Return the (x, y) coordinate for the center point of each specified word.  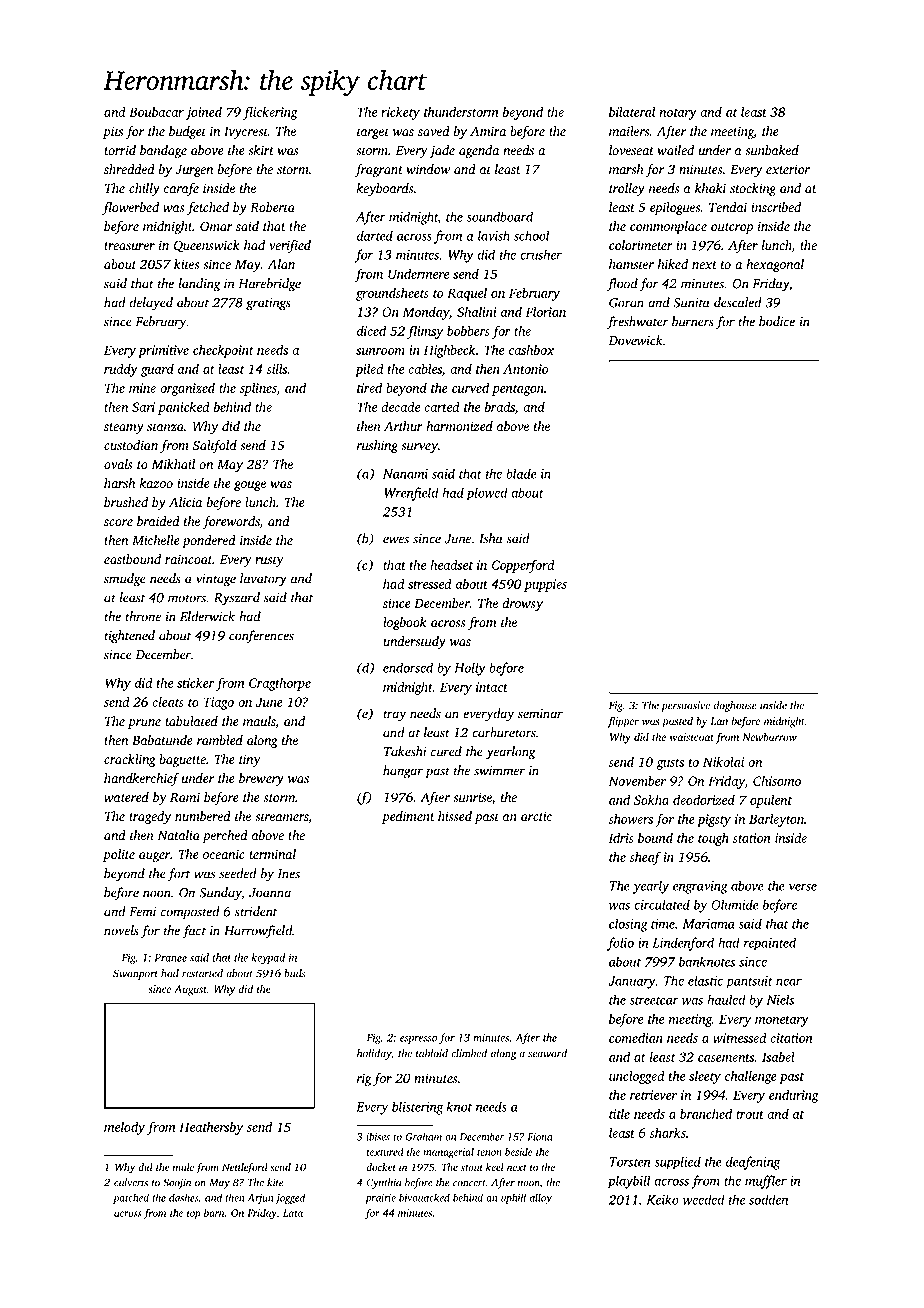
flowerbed (130, 208)
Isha (490, 538)
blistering (417, 1108)
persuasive (685, 706)
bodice (777, 321)
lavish (494, 235)
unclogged (637, 1077)
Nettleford (245, 1168)
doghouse (735, 706)
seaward (547, 1053)
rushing (377, 446)
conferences (261, 637)
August (190, 990)
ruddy (121, 370)
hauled (726, 999)
